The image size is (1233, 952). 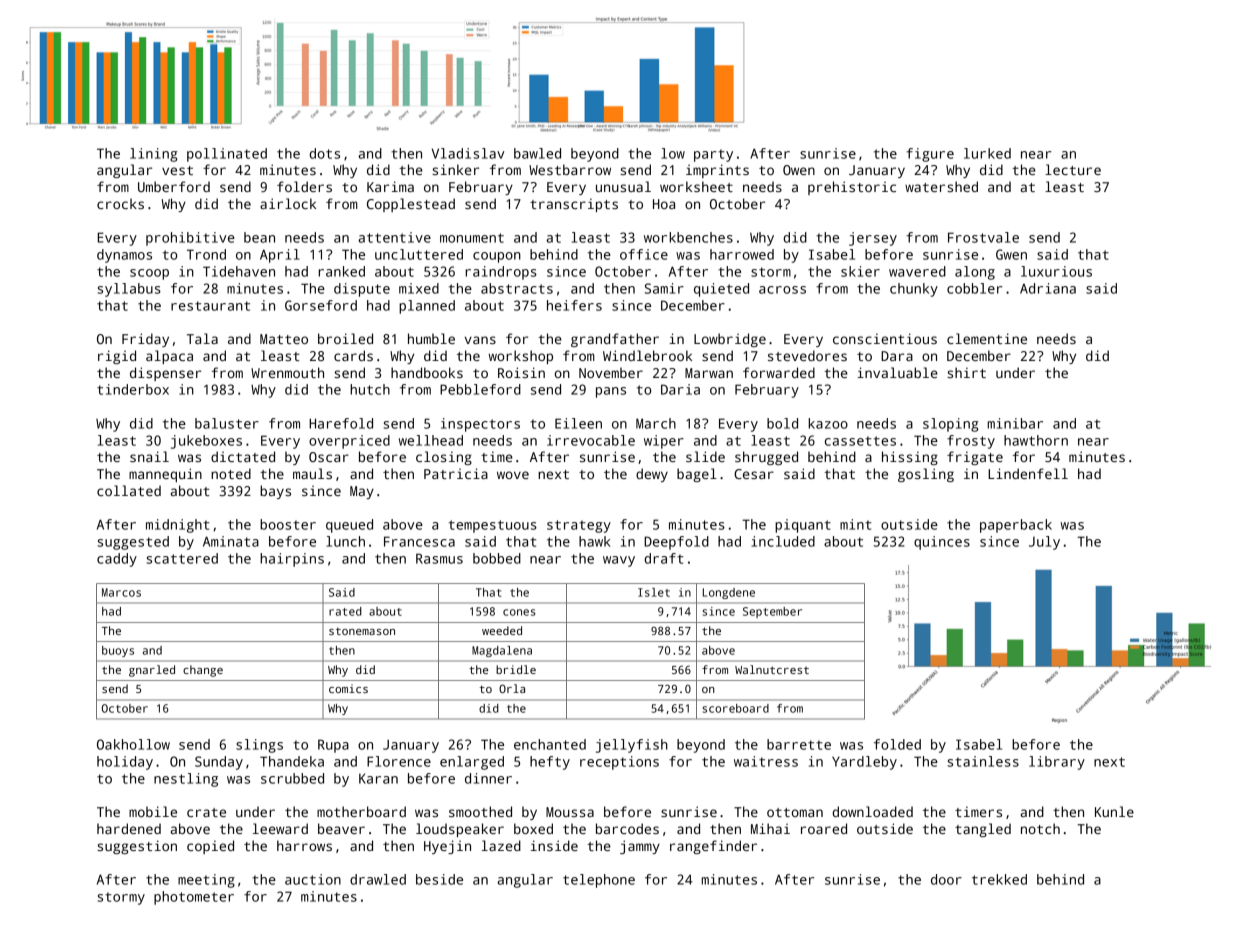 I want to click on transcripts, so click(x=574, y=205).
